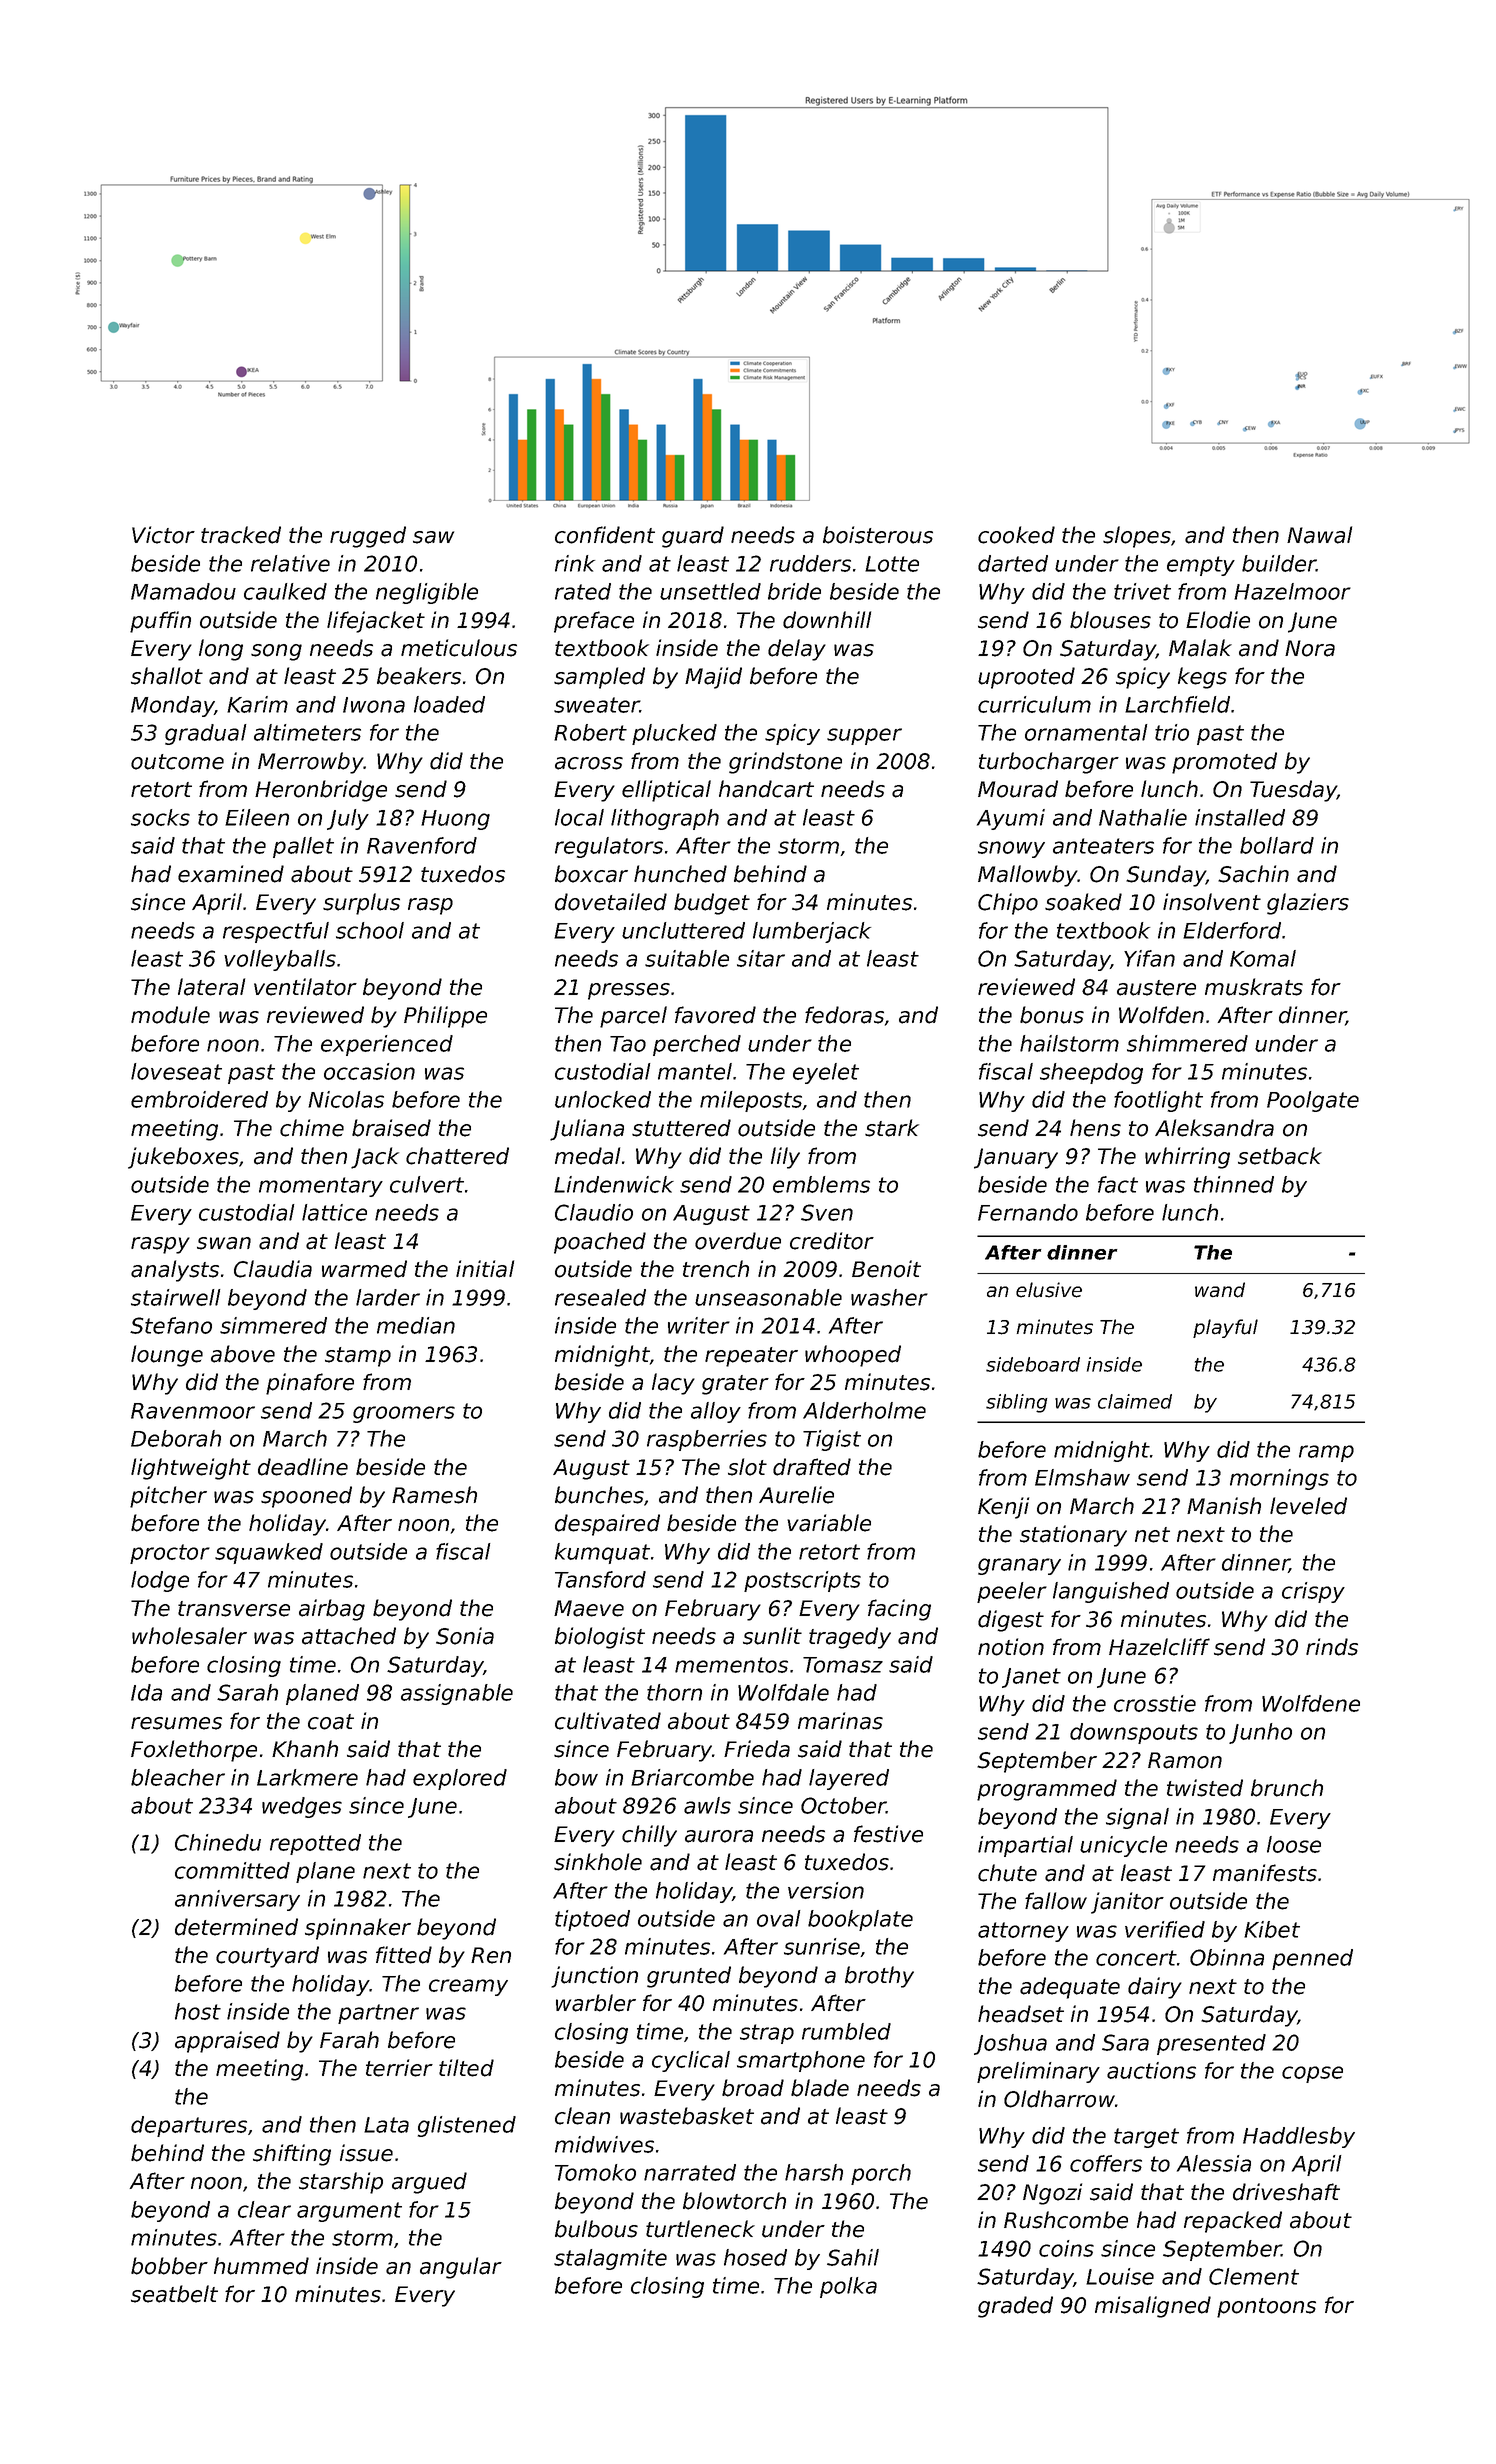 This image has height=2464, width=1496. What do you see at coordinates (1240, 817) in the image?
I see `installed` at bounding box center [1240, 817].
